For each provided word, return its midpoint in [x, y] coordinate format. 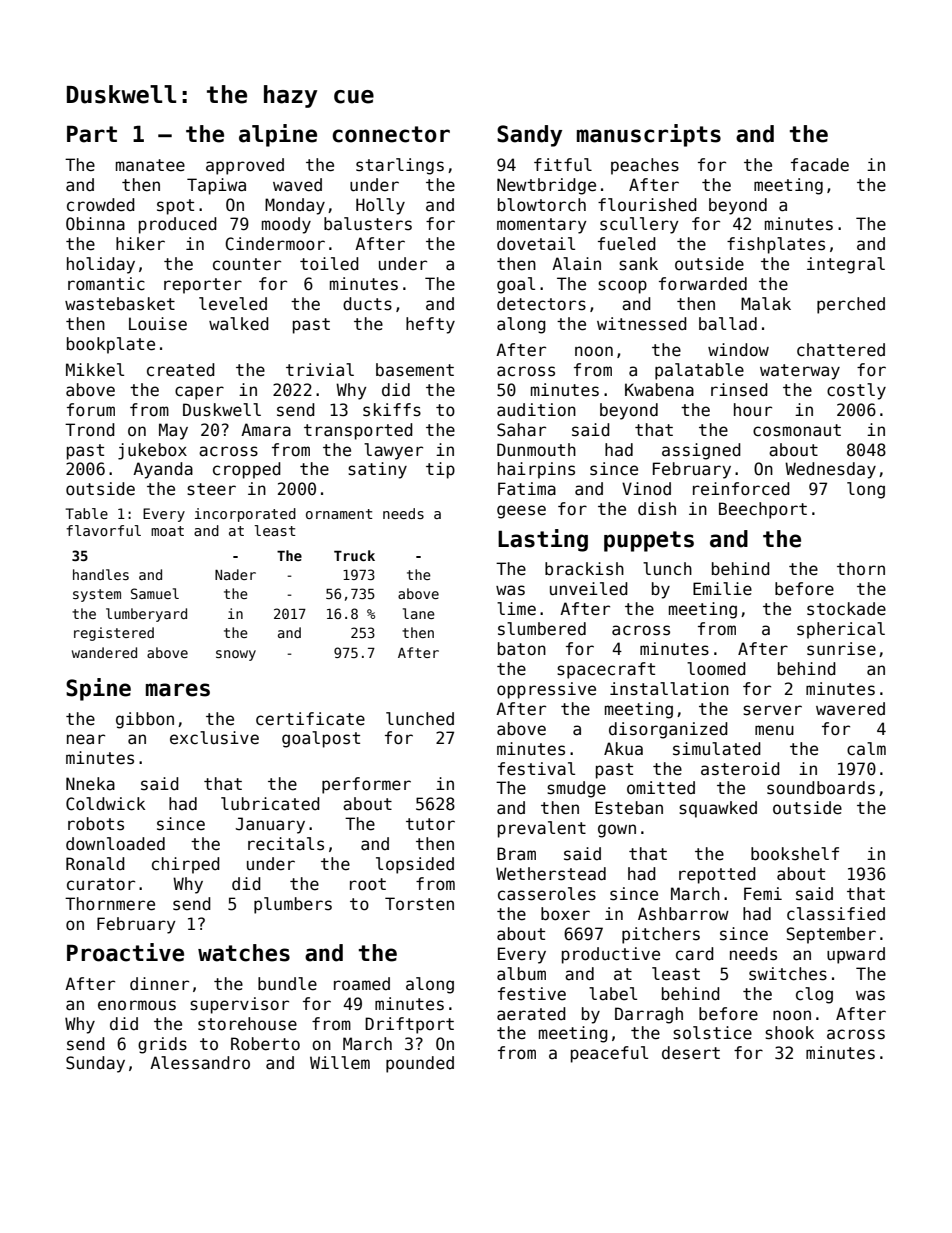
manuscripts [649, 135]
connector [391, 134]
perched [851, 305]
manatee [150, 165]
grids [162, 1045]
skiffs [392, 410]
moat [167, 531]
